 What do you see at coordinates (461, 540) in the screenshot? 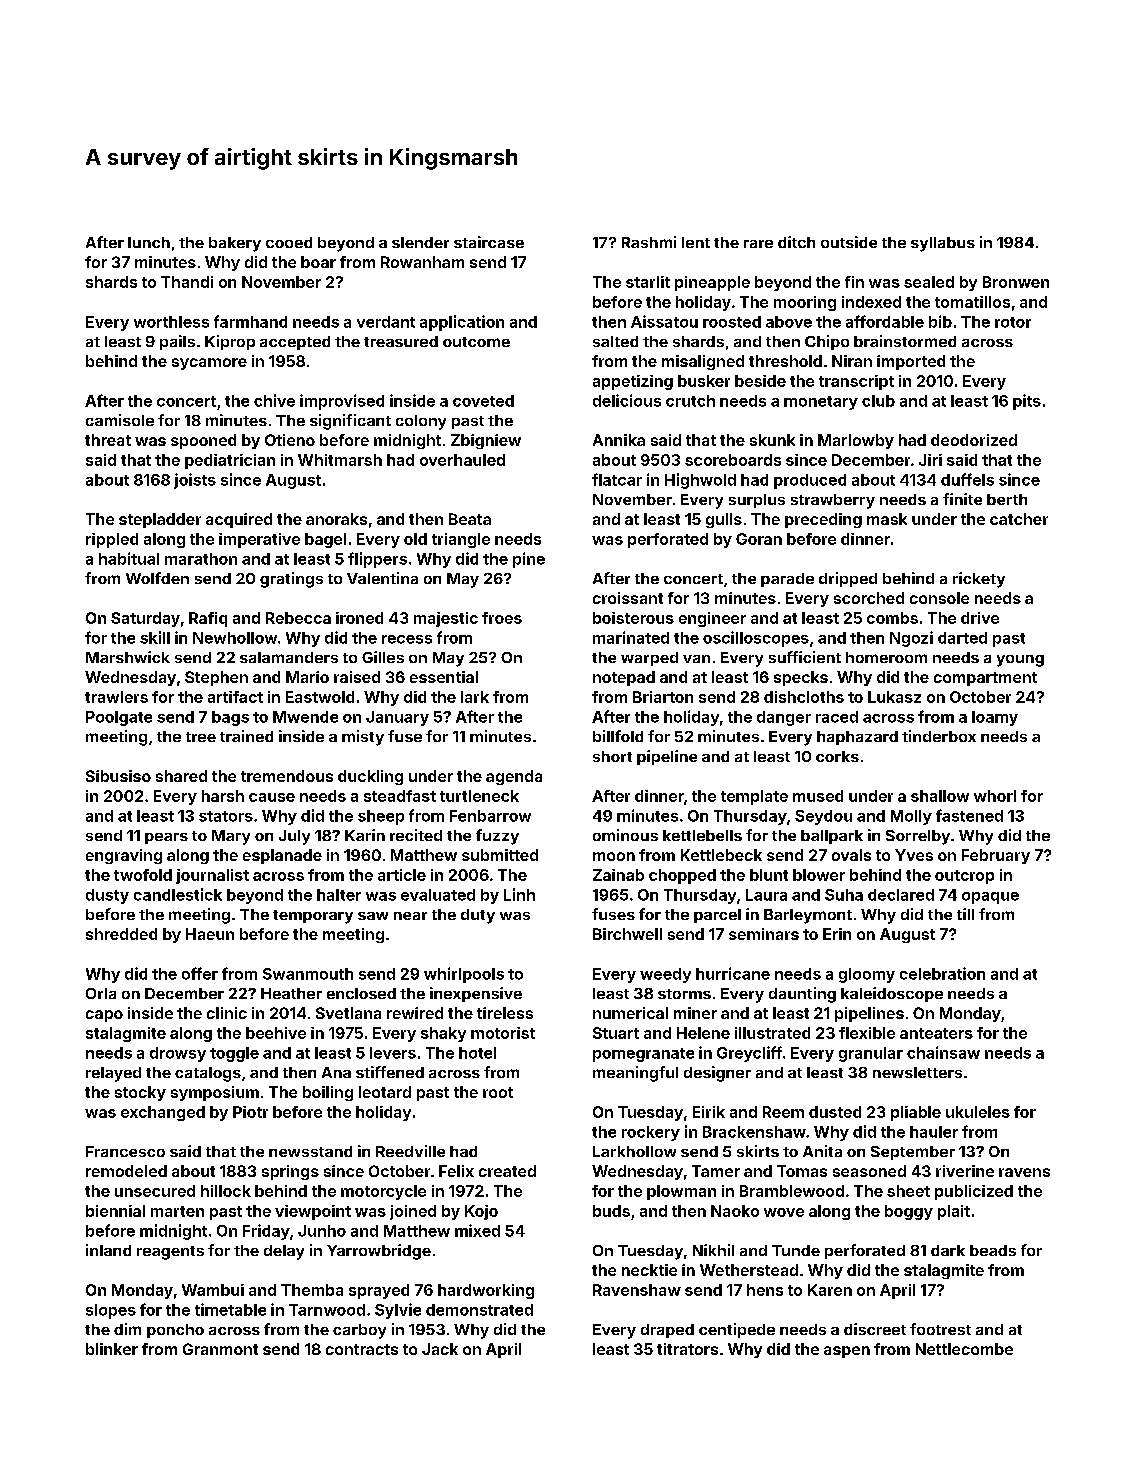
I see `triangle` at bounding box center [461, 540].
